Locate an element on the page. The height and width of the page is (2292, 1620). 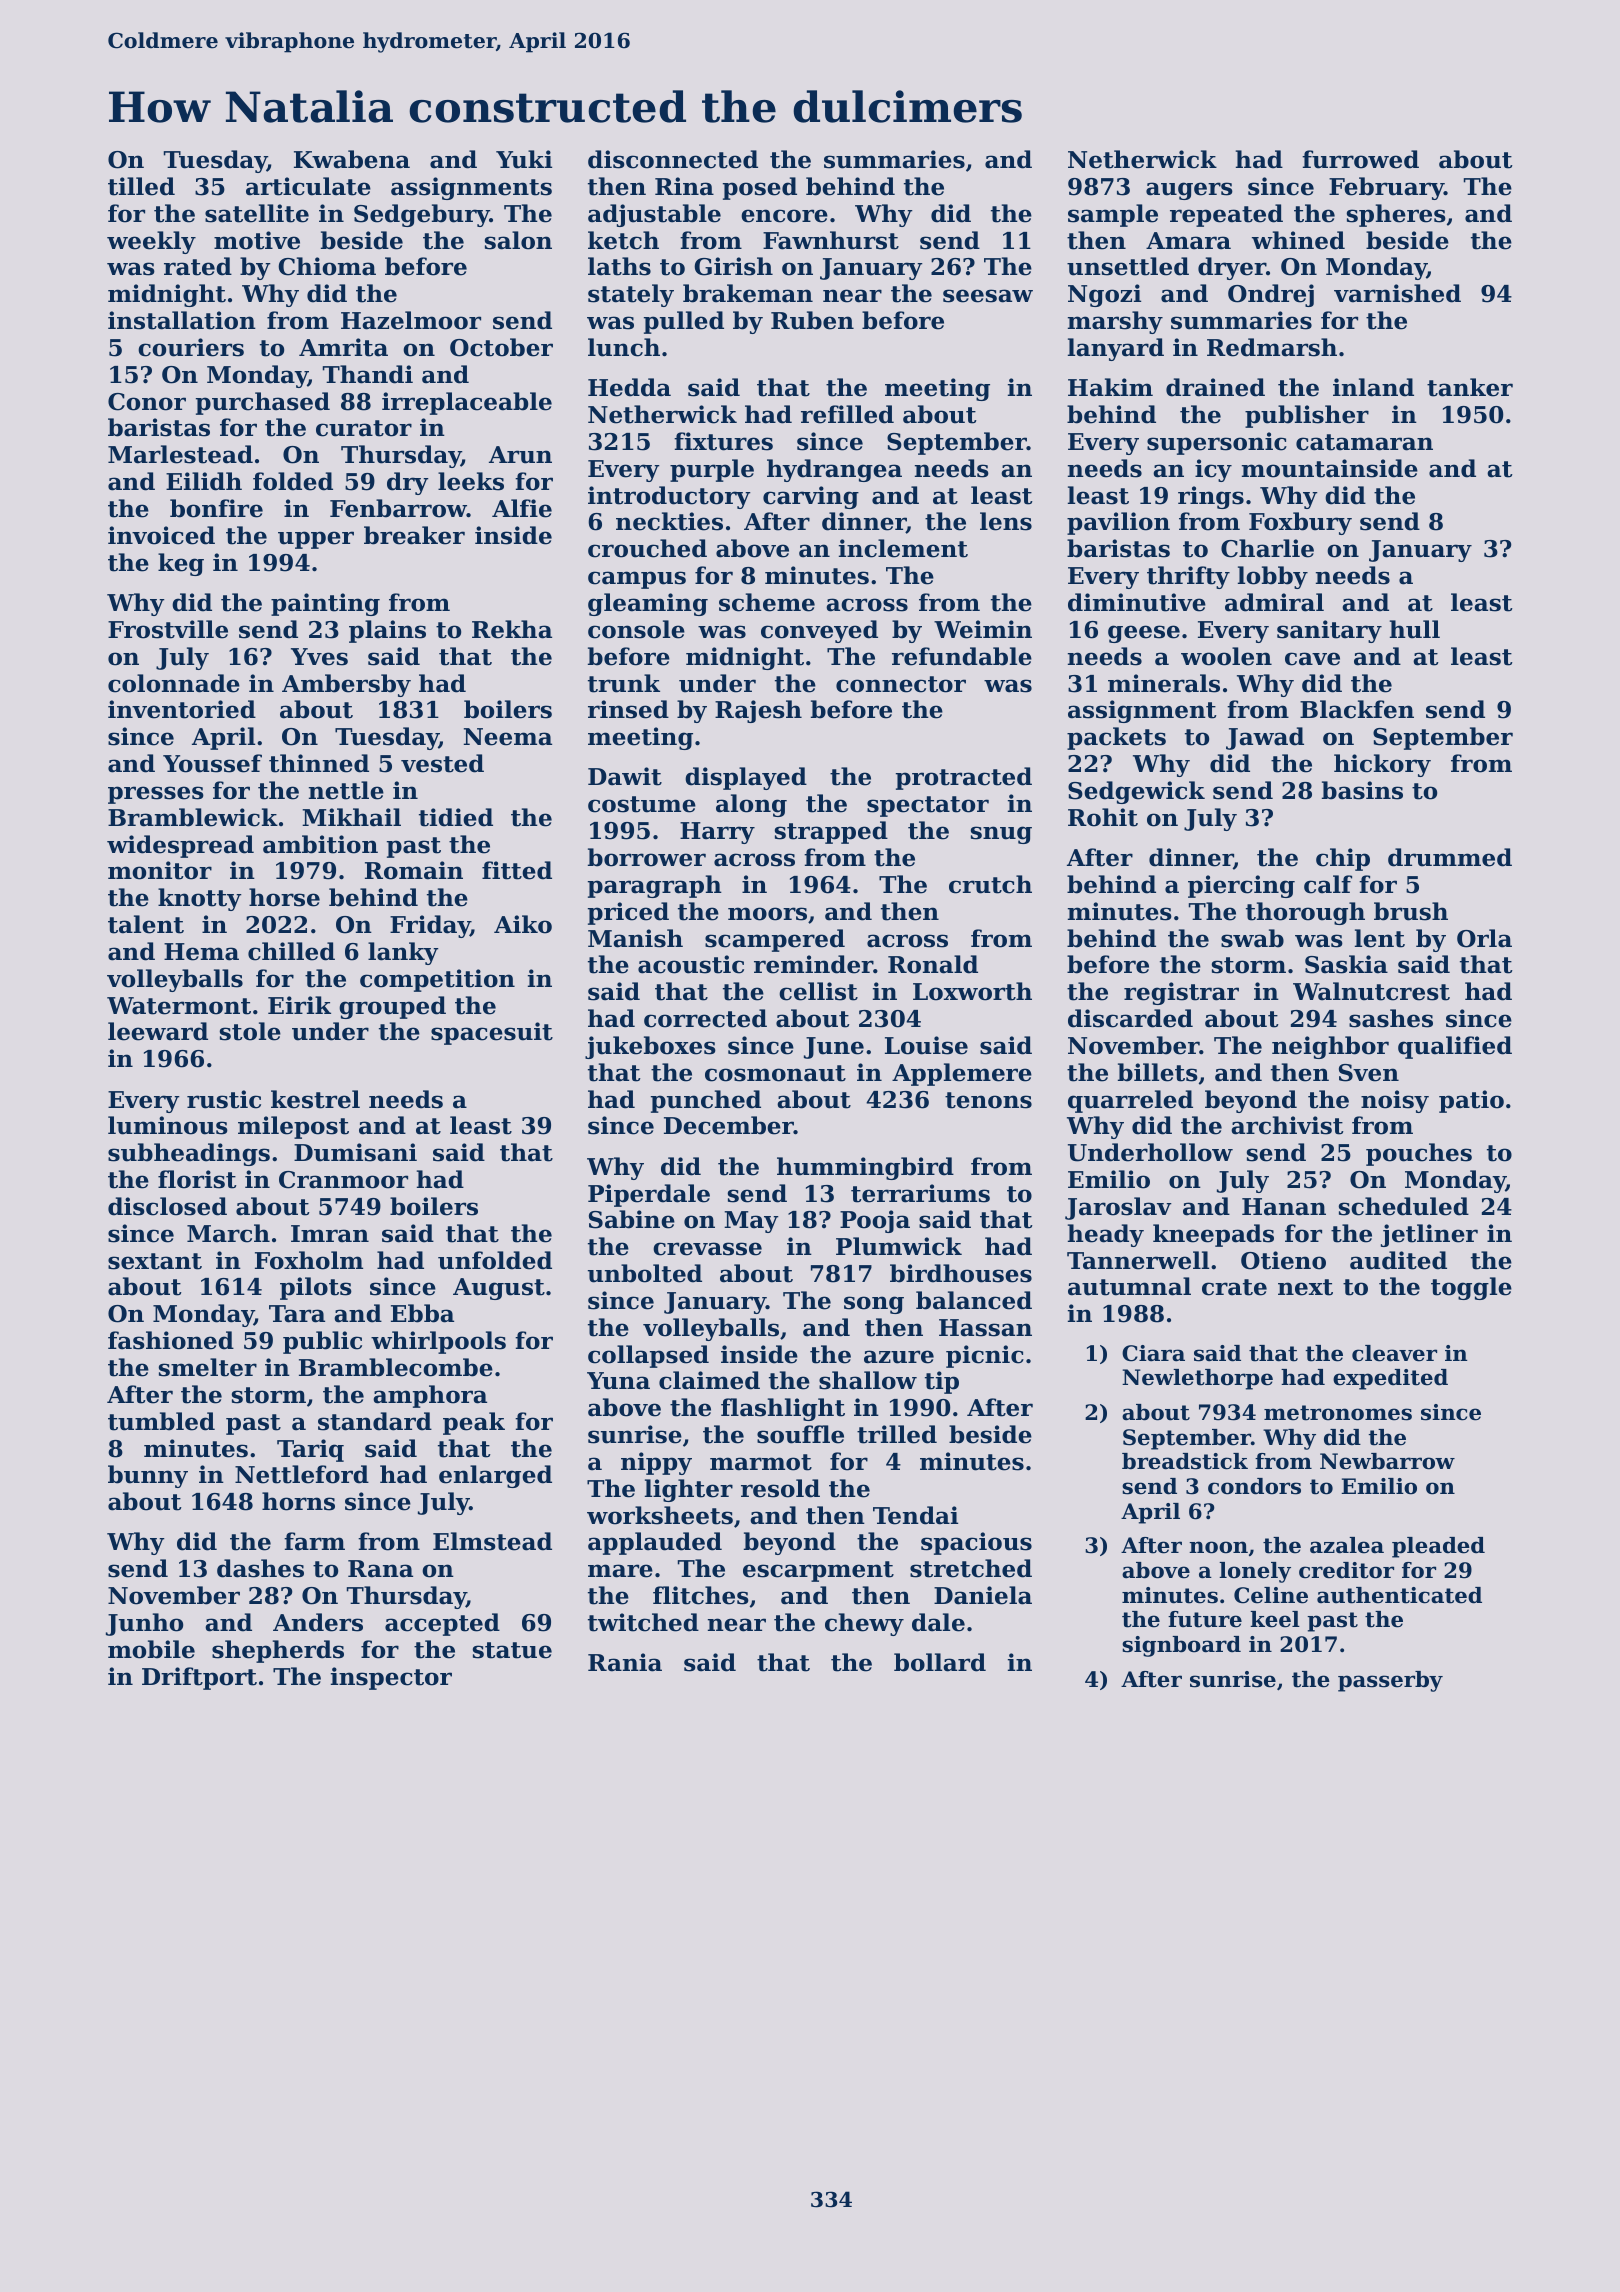
vested is located at coordinates (442, 763).
